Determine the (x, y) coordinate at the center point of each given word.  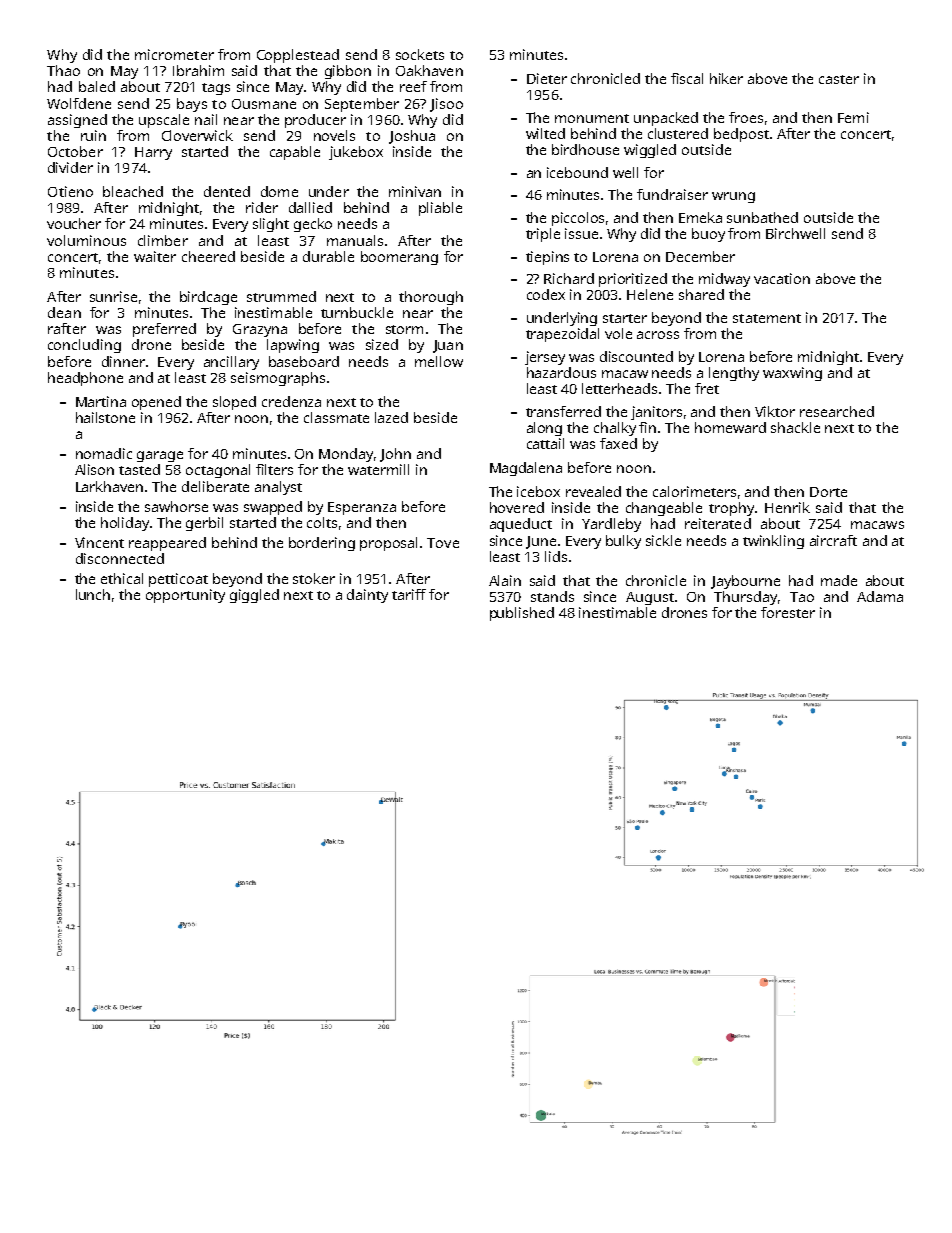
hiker (726, 78)
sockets (420, 54)
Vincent (99, 542)
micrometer (174, 54)
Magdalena (526, 469)
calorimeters (694, 491)
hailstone (105, 417)
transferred (563, 411)
